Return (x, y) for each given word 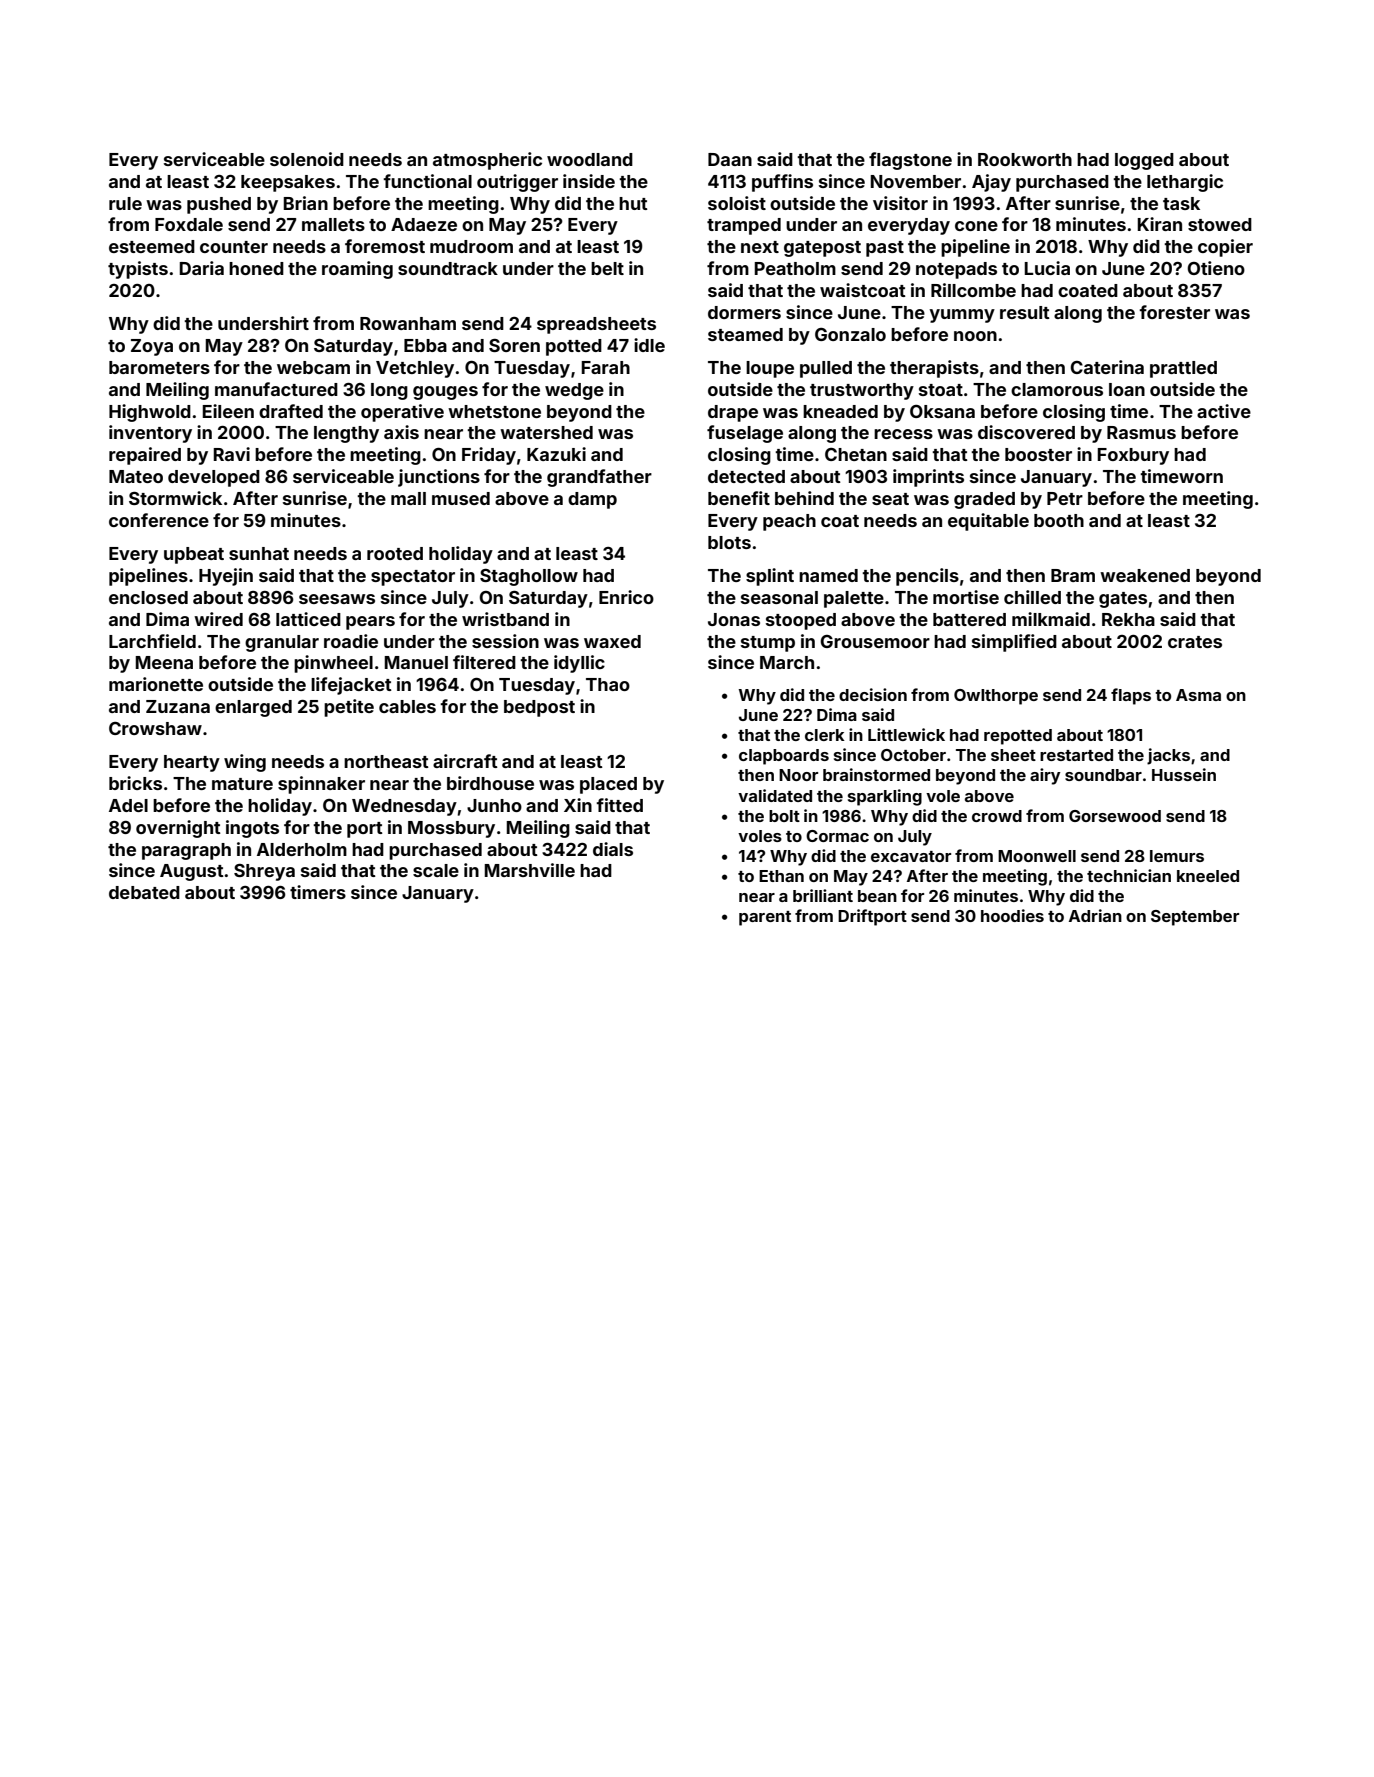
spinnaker (321, 785)
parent (765, 918)
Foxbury (1133, 456)
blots (729, 542)
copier (1225, 248)
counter (234, 247)
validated (775, 795)
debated (144, 892)
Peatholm (795, 268)
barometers (159, 367)
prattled (1183, 369)
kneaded (840, 411)
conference (159, 520)
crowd (997, 816)
